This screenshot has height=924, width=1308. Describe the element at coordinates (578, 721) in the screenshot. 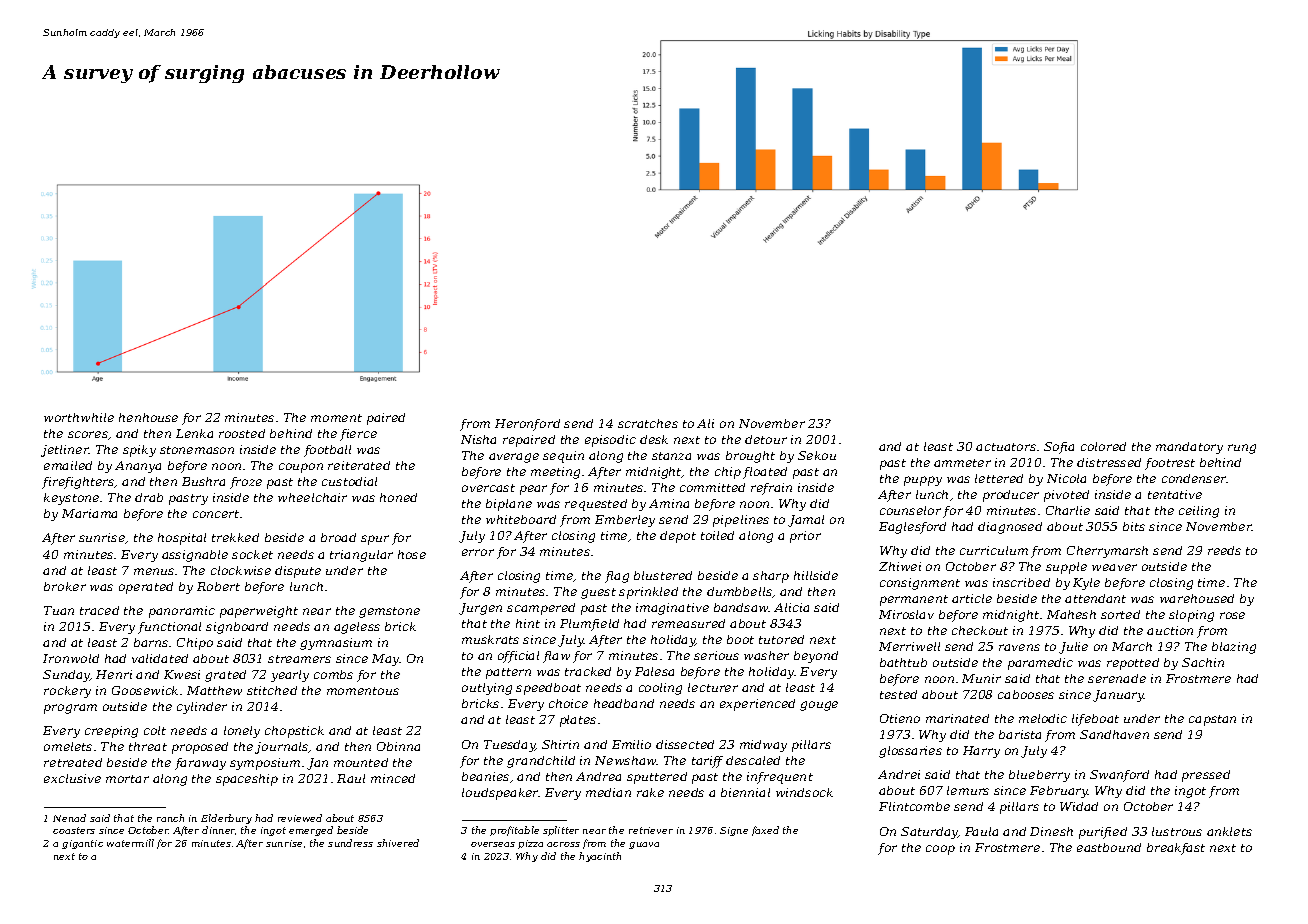

I see `plates` at that location.
